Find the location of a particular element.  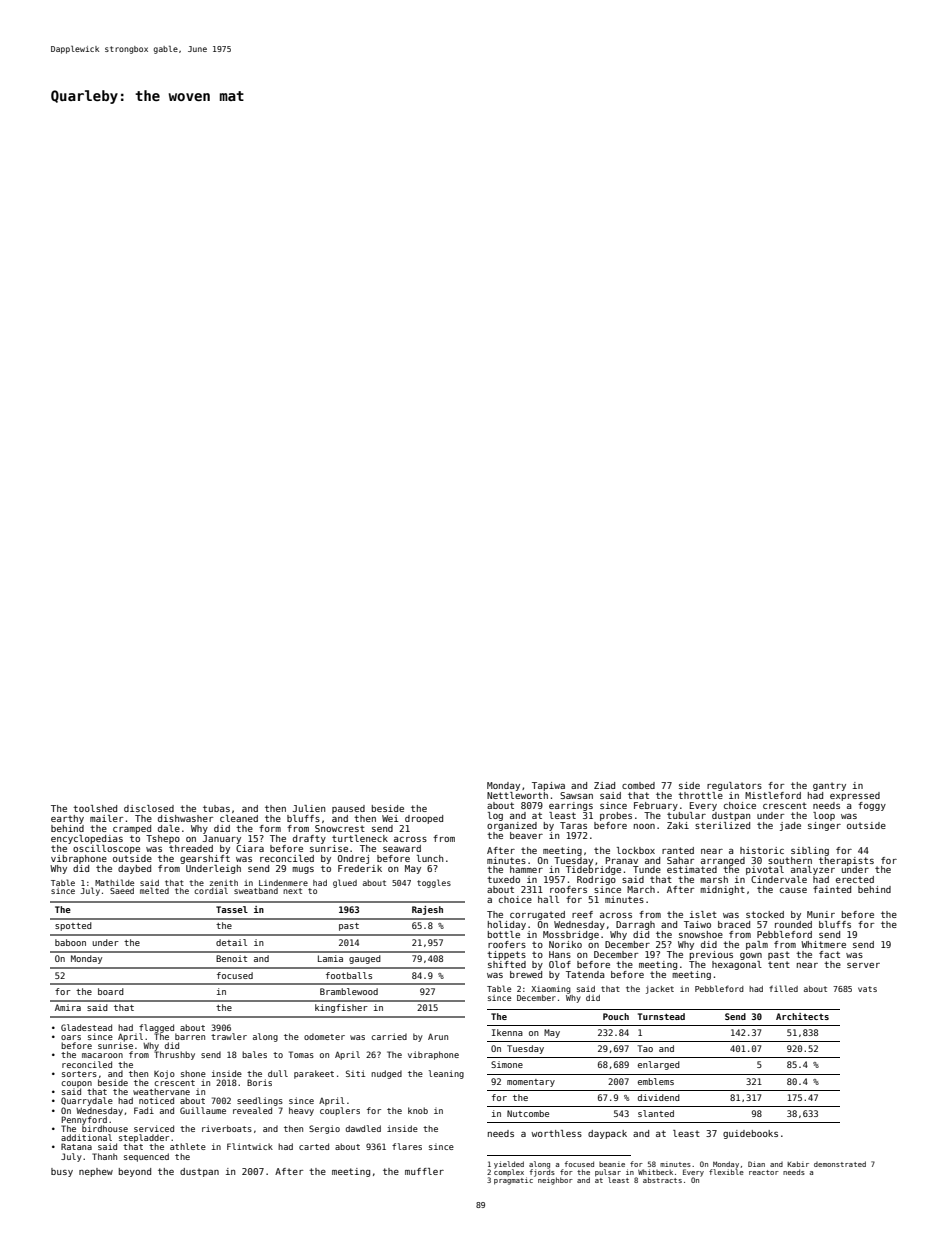

Mistleford is located at coordinates (773, 795).
